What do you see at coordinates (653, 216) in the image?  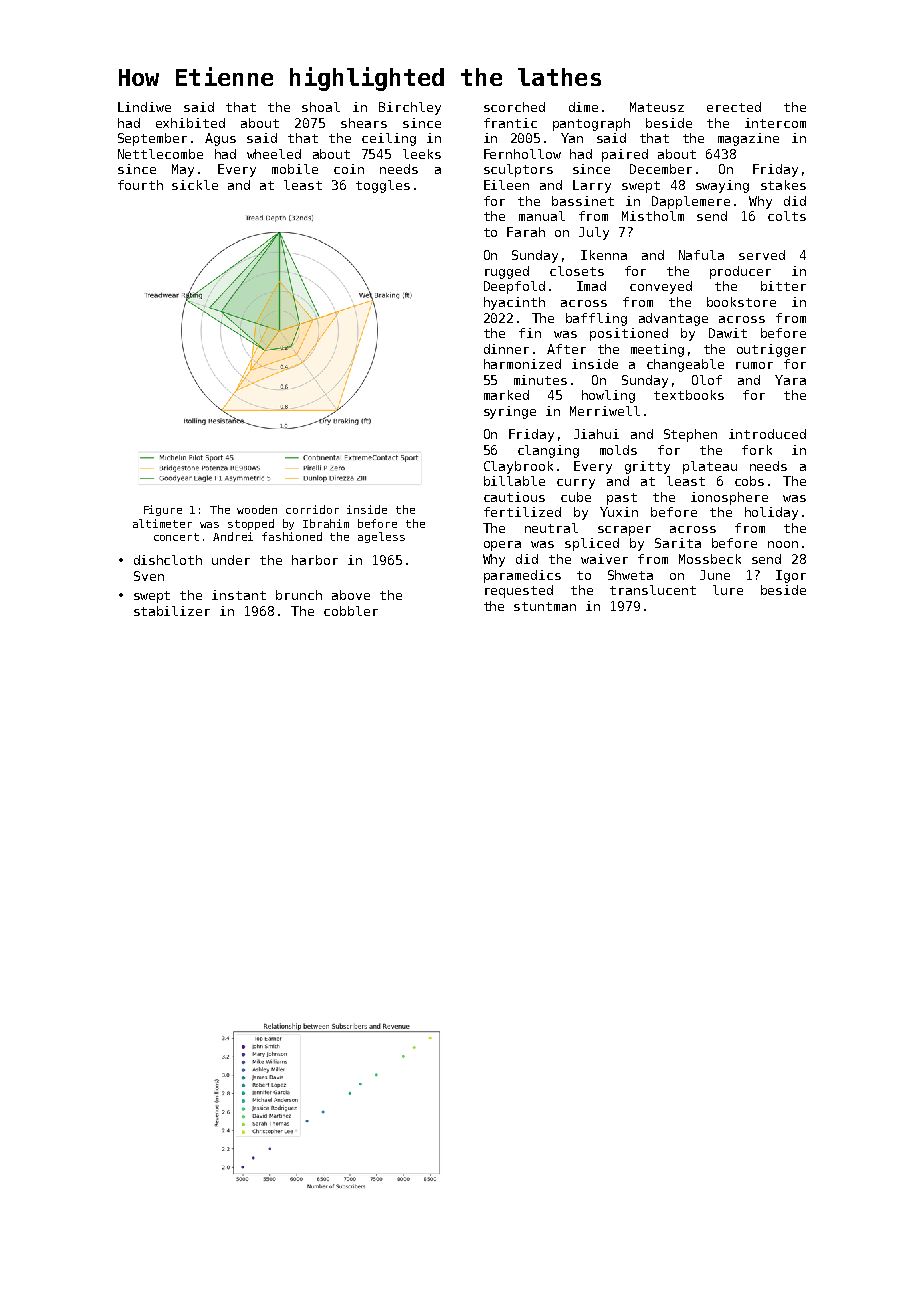 I see `Mistholm` at bounding box center [653, 216].
